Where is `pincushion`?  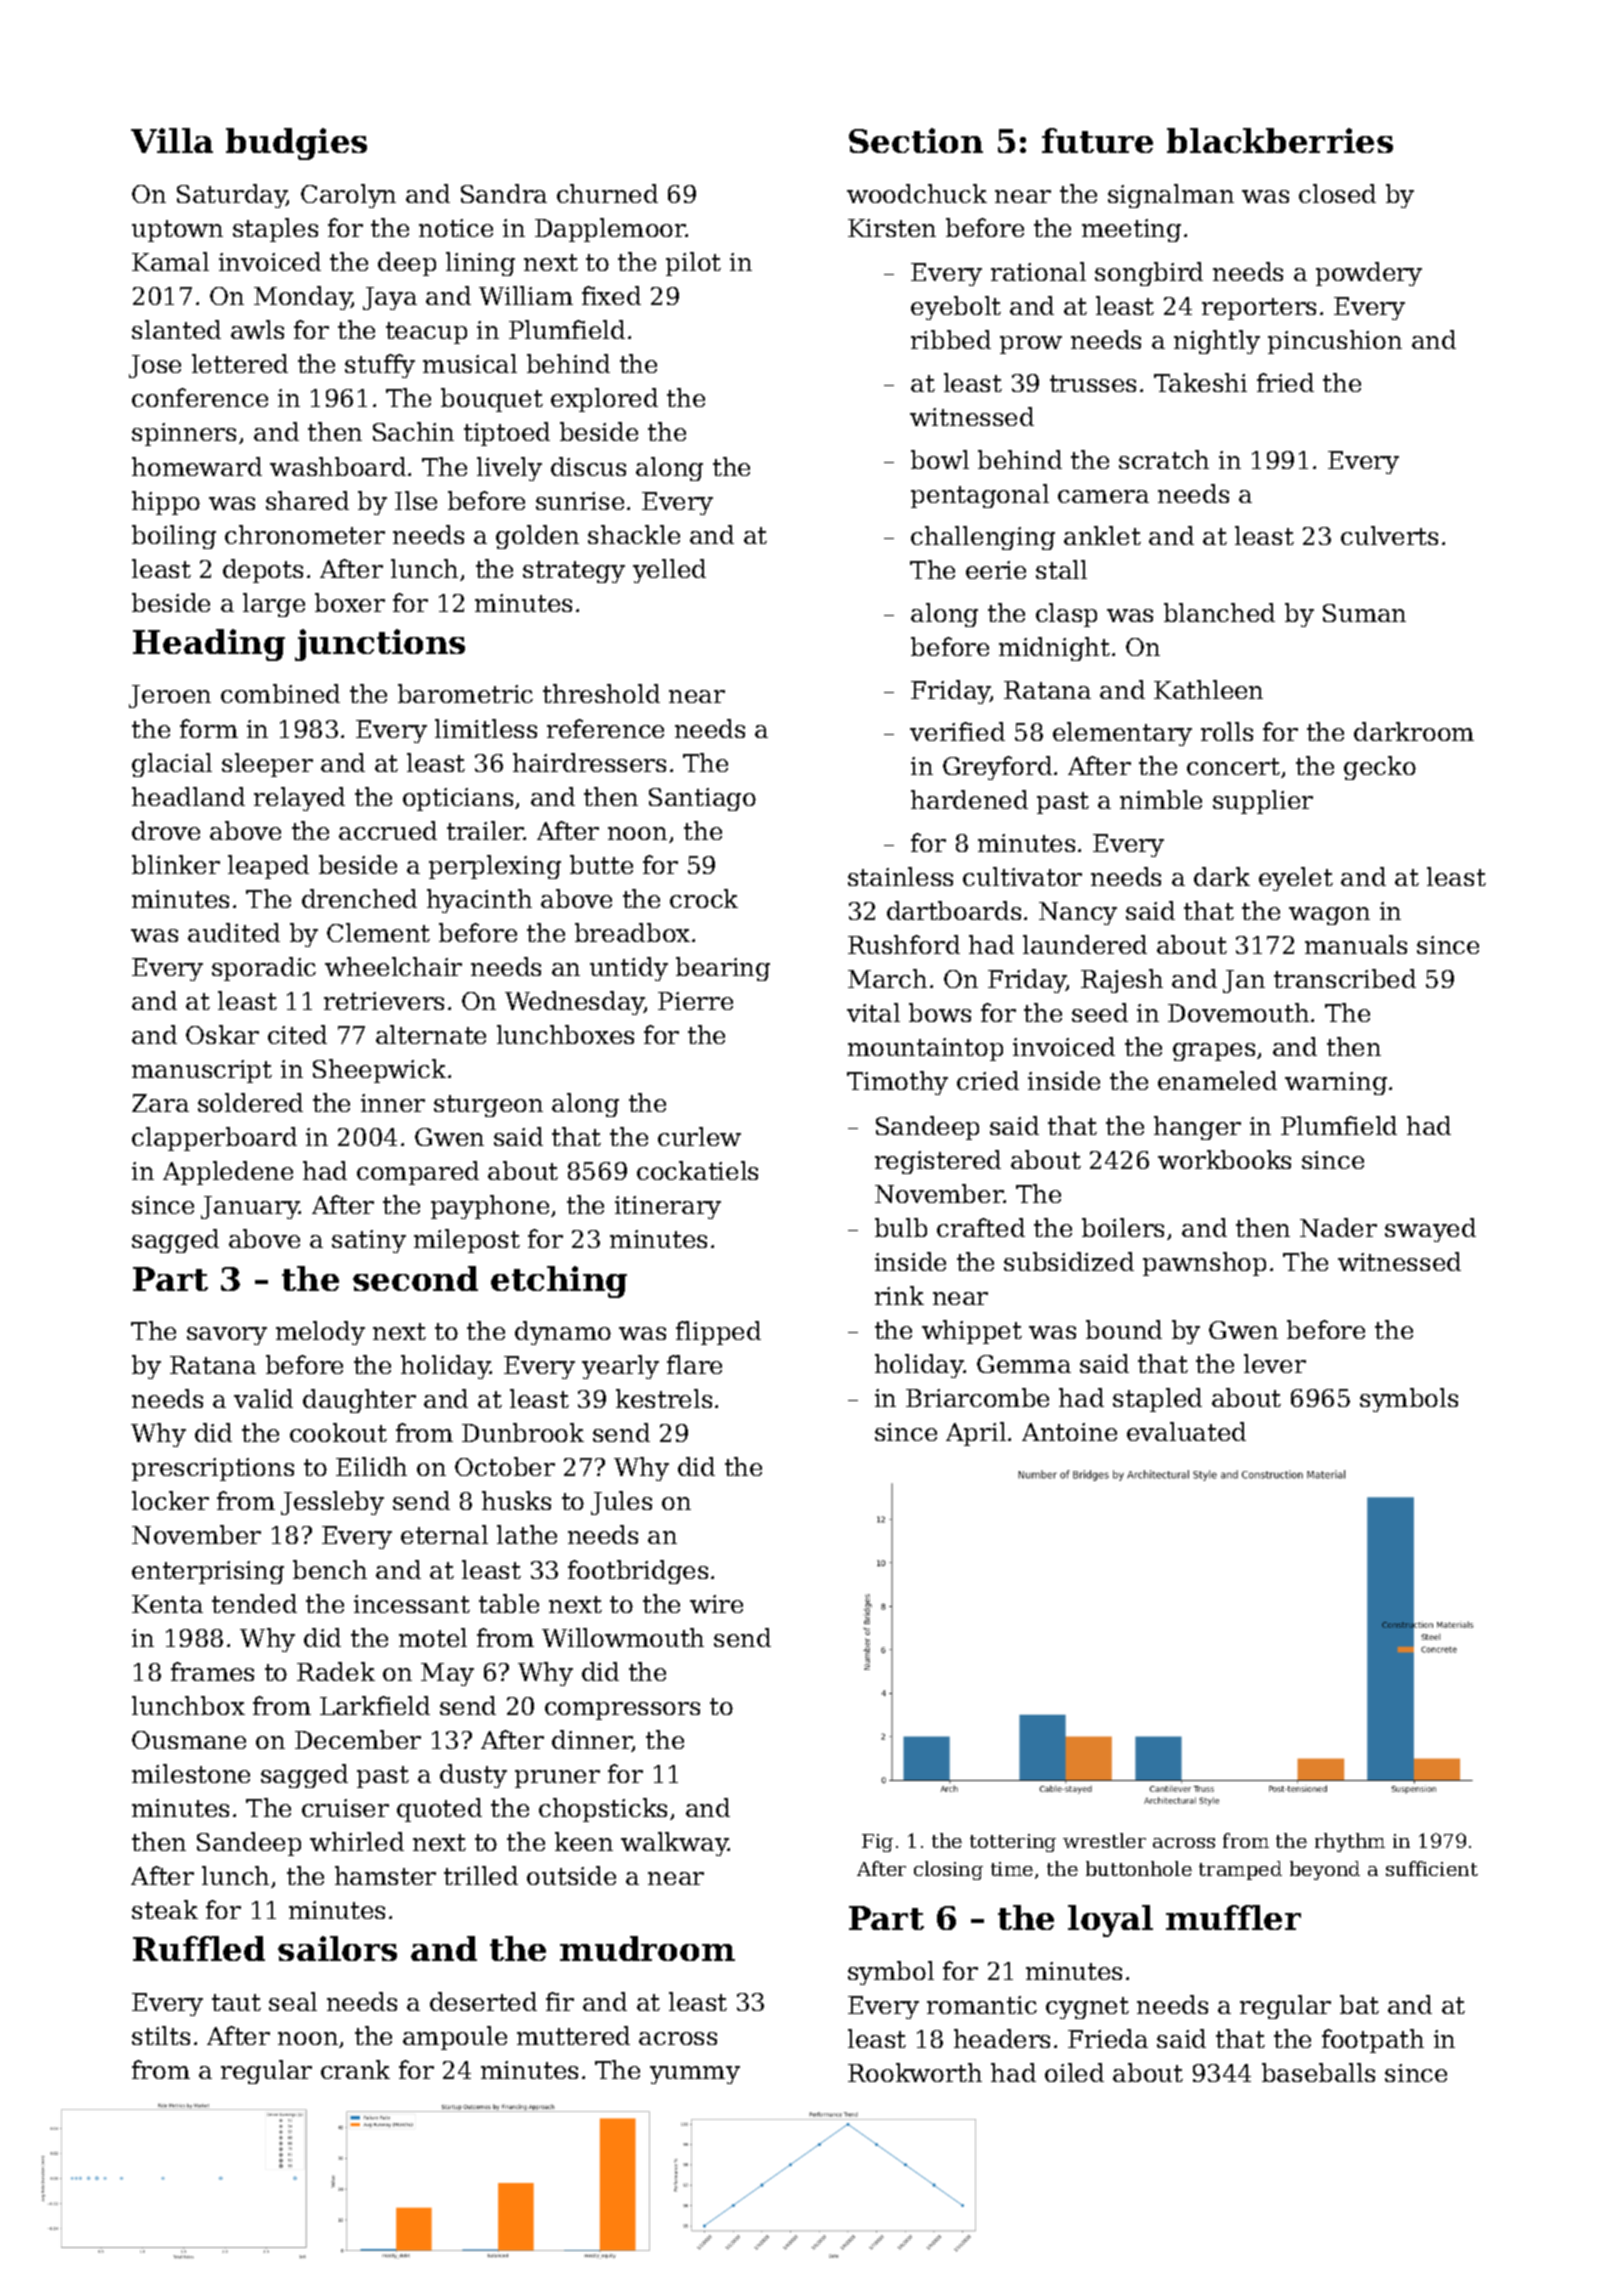
pincushion is located at coordinates (1335, 342).
